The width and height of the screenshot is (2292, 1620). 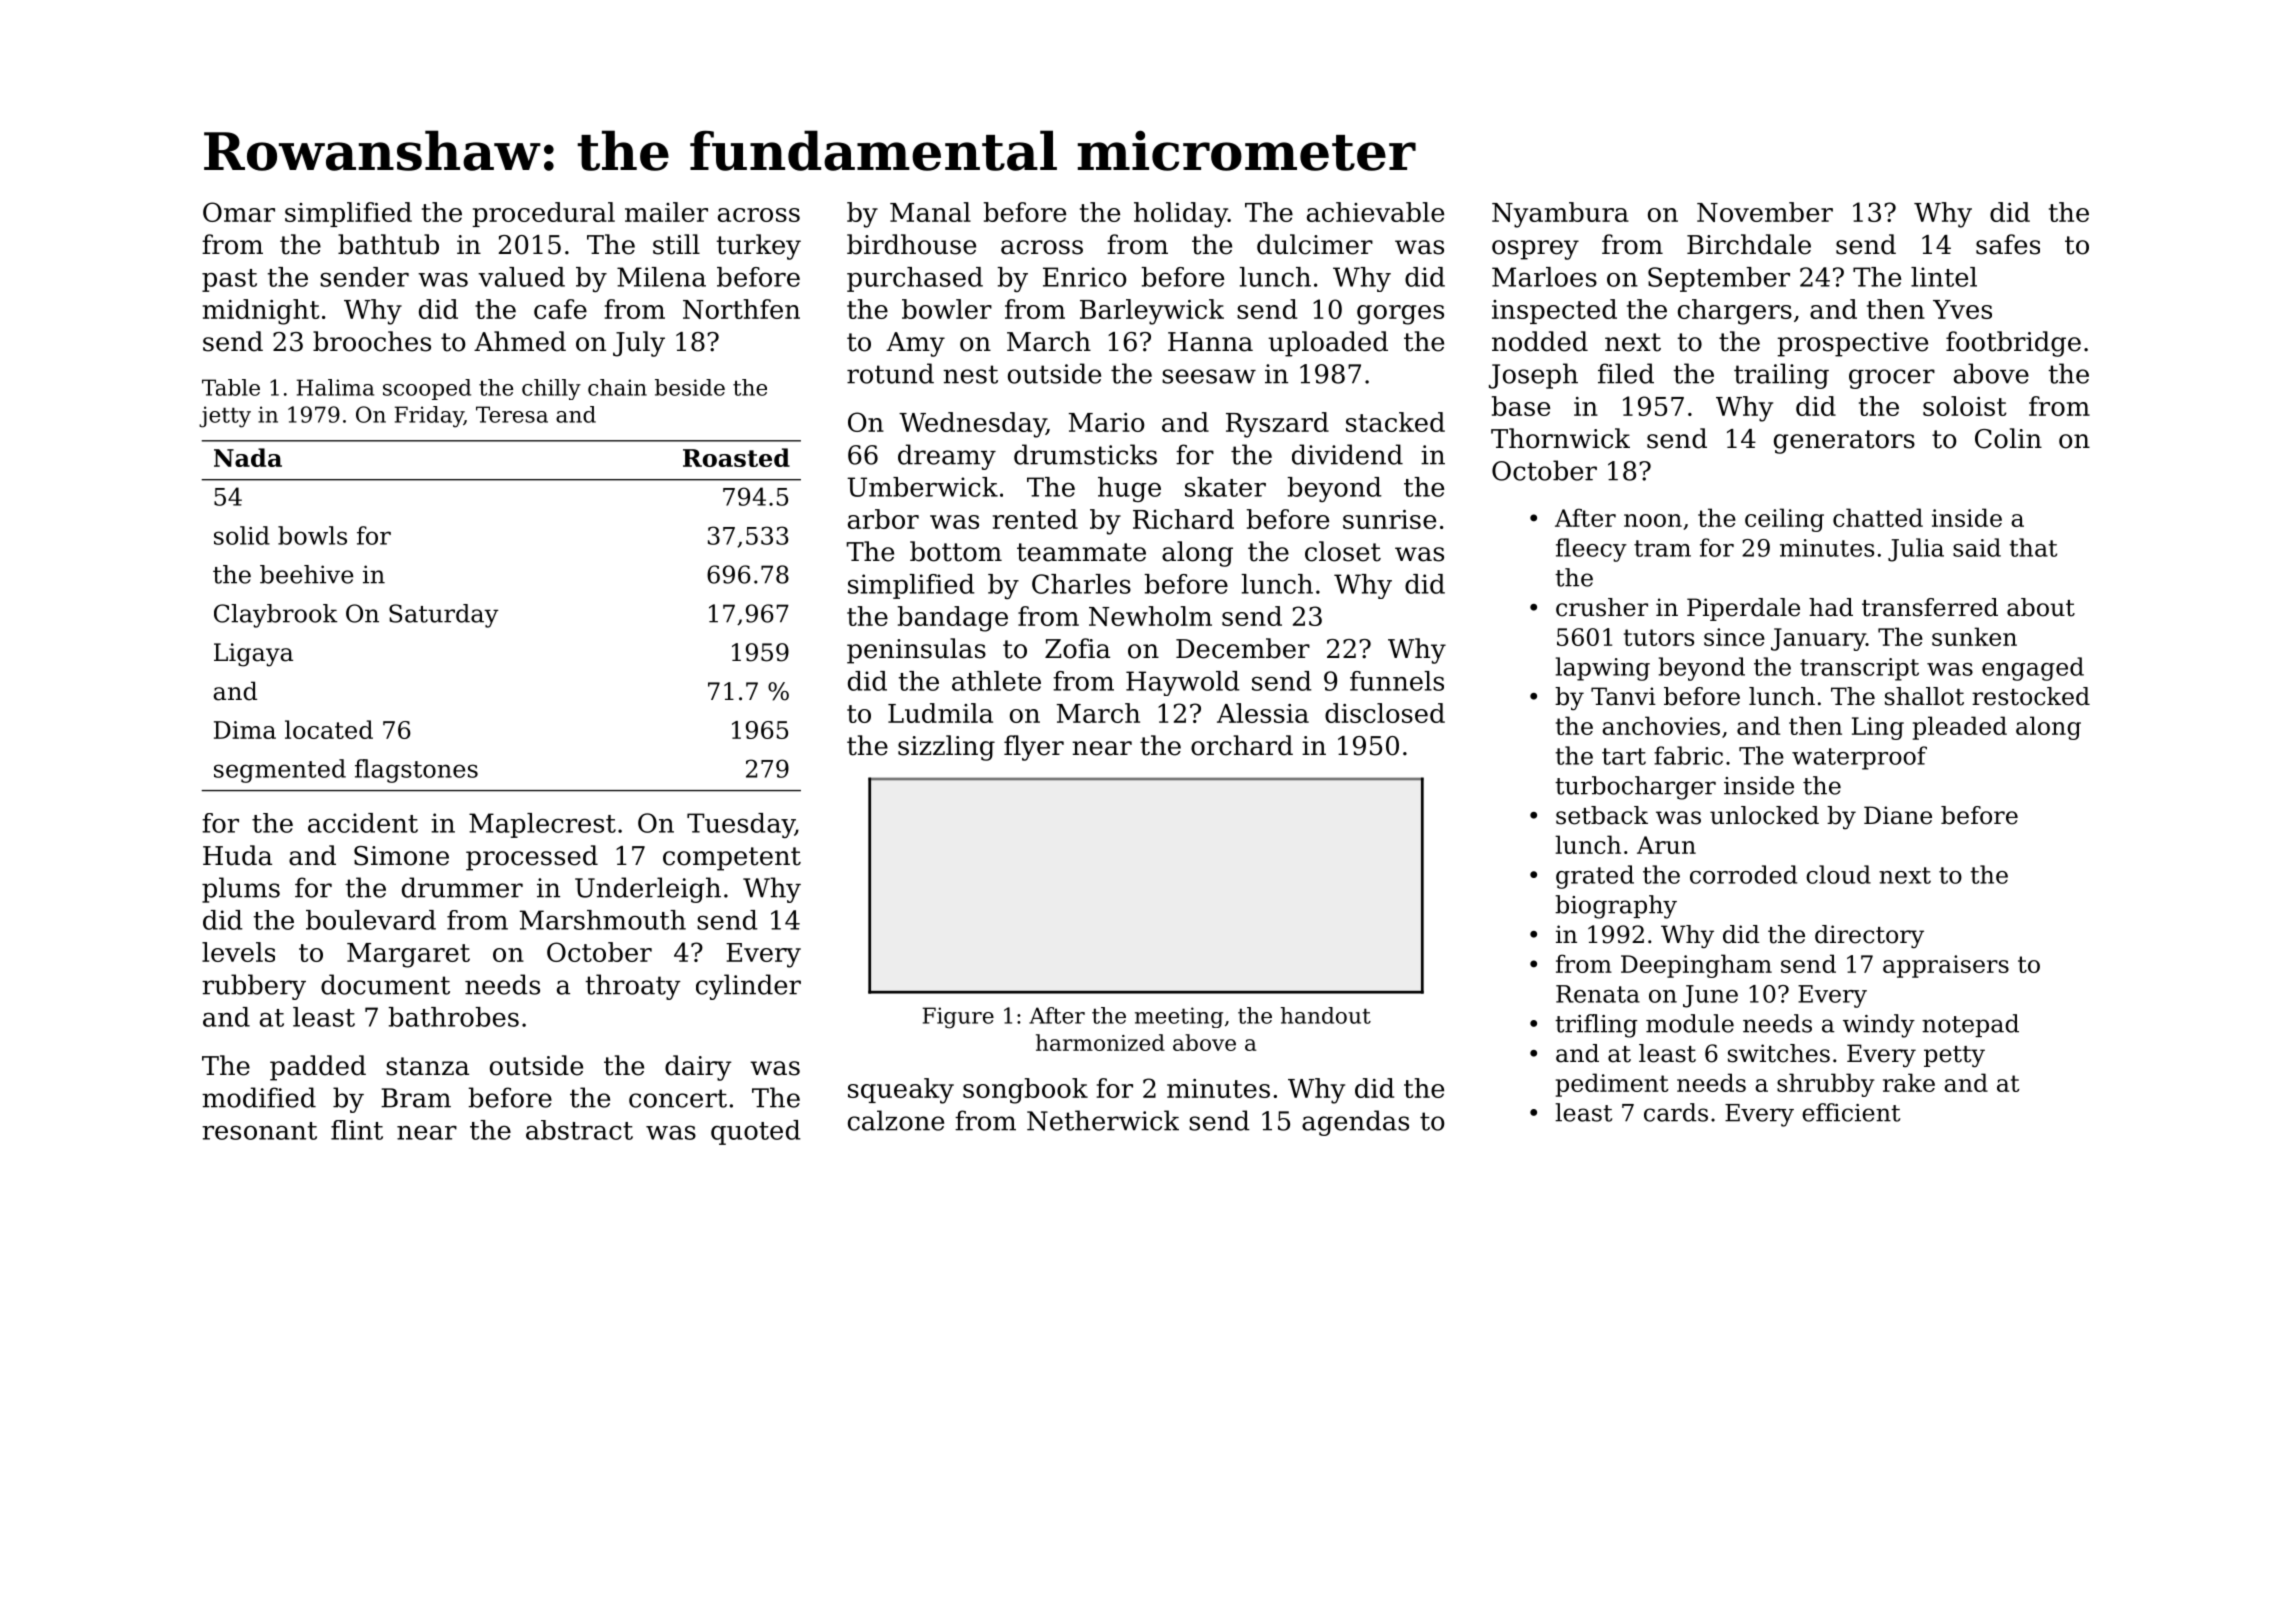 I want to click on bowls, so click(x=312, y=535).
